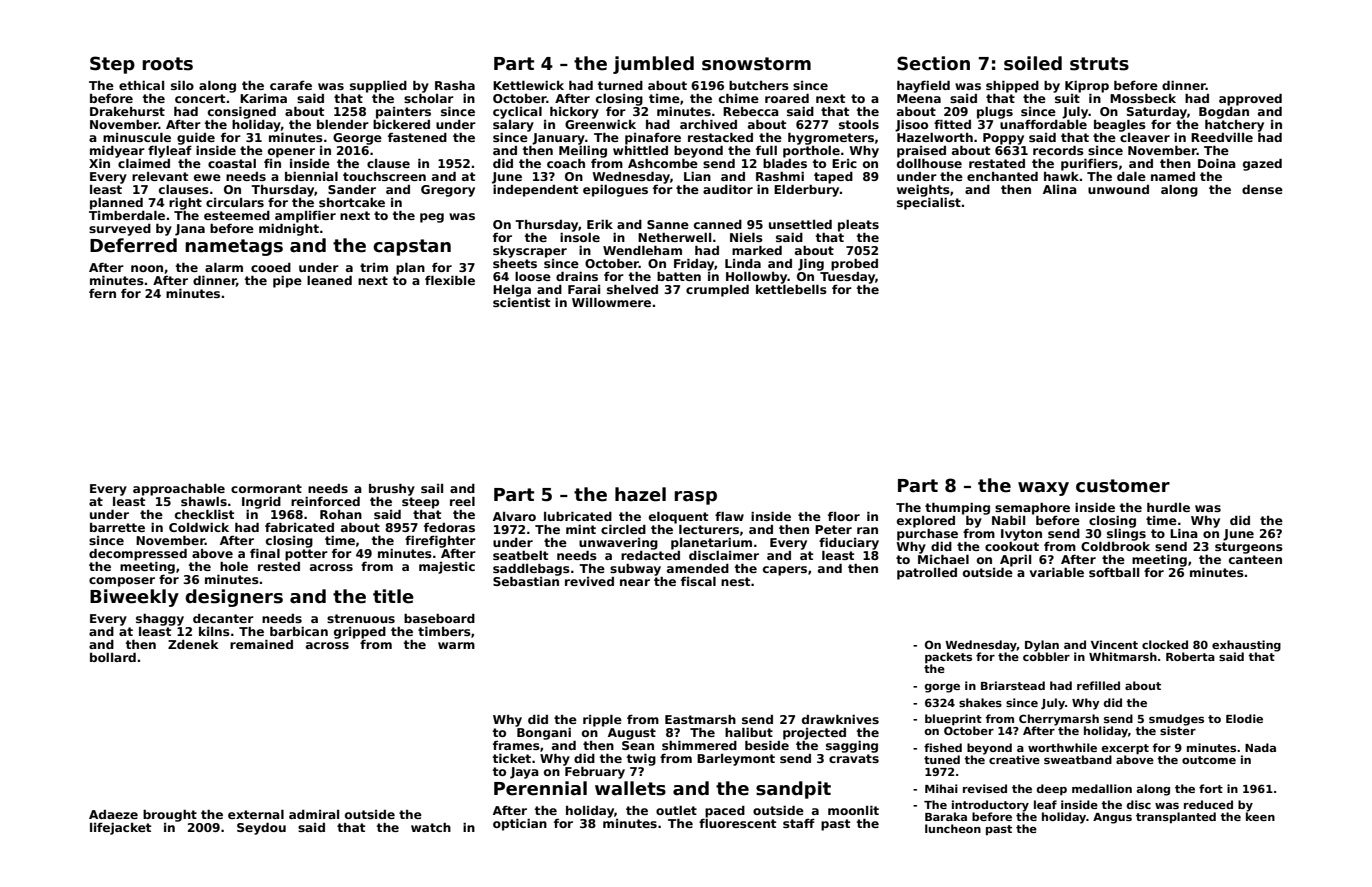 This image has height=887, width=1372. What do you see at coordinates (600, 224) in the image?
I see `Erik` at bounding box center [600, 224].
